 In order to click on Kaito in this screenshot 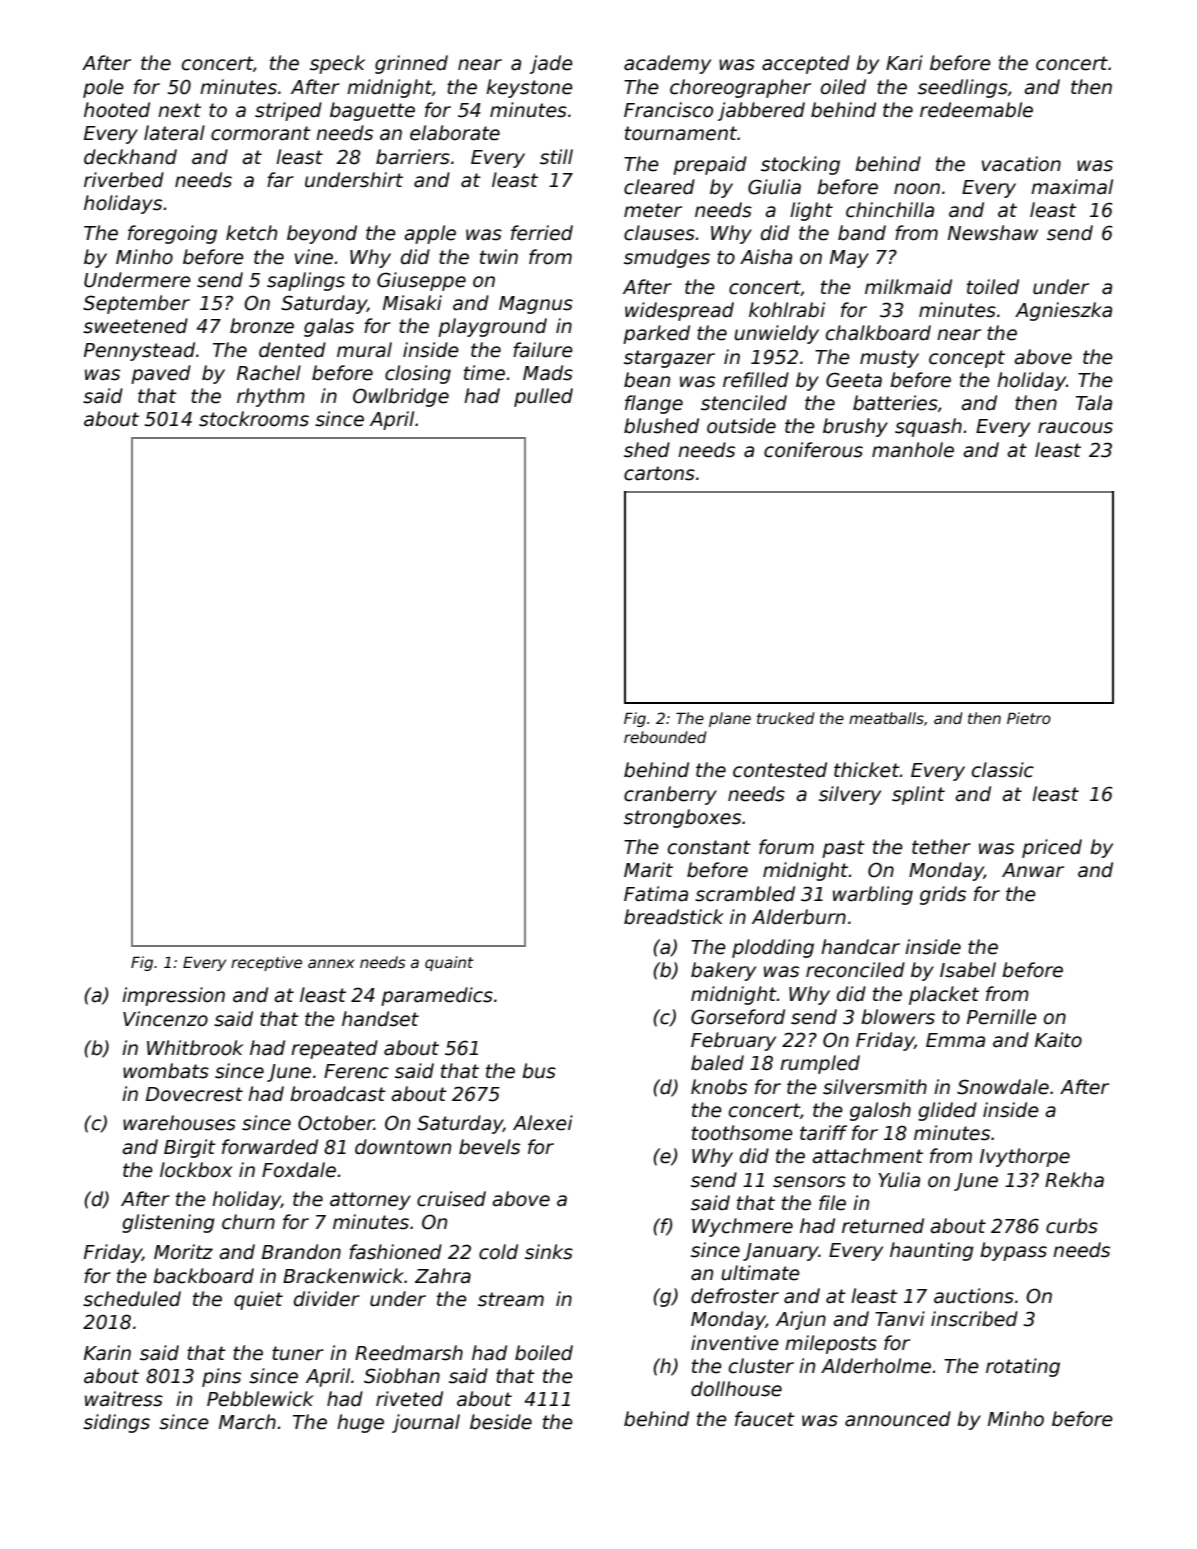, I will do `click(1058, 1040)`.
